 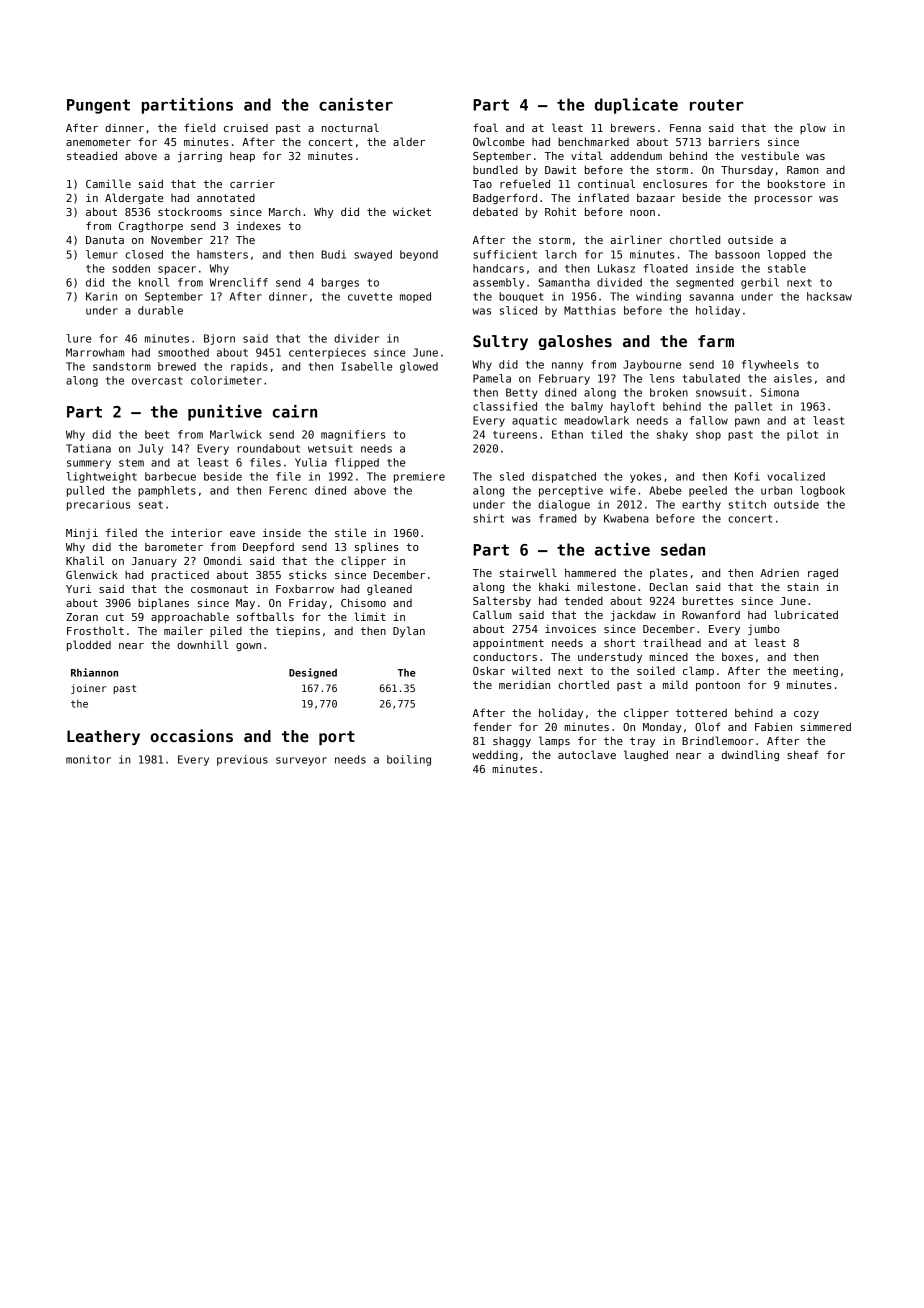 What do you see at coordinates (711, 297) in the screenshot?
I see `savanna` at bounding box center [711, 297].
